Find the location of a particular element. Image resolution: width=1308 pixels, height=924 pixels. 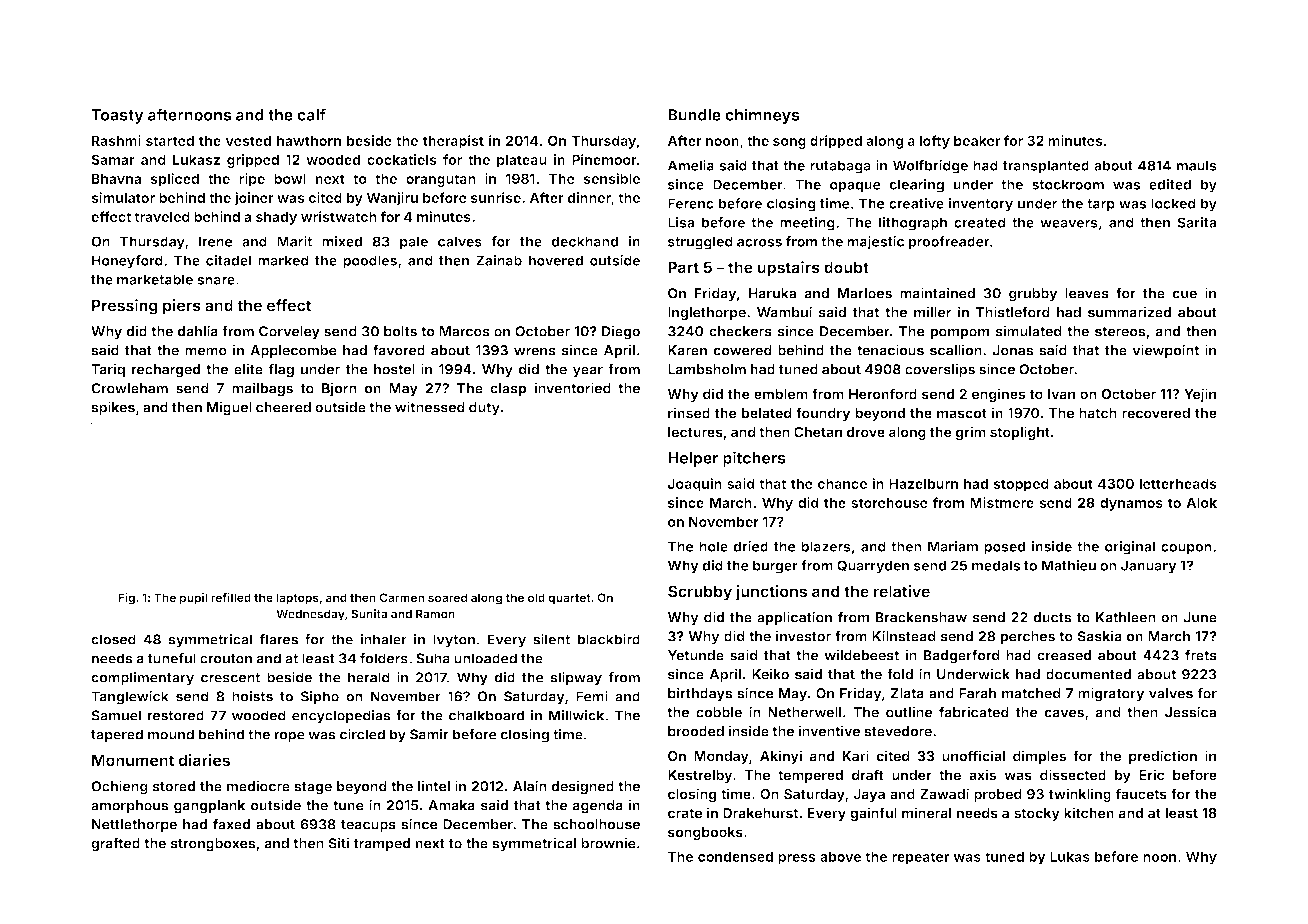

dynamos is located at coordinates (1131, 504).
